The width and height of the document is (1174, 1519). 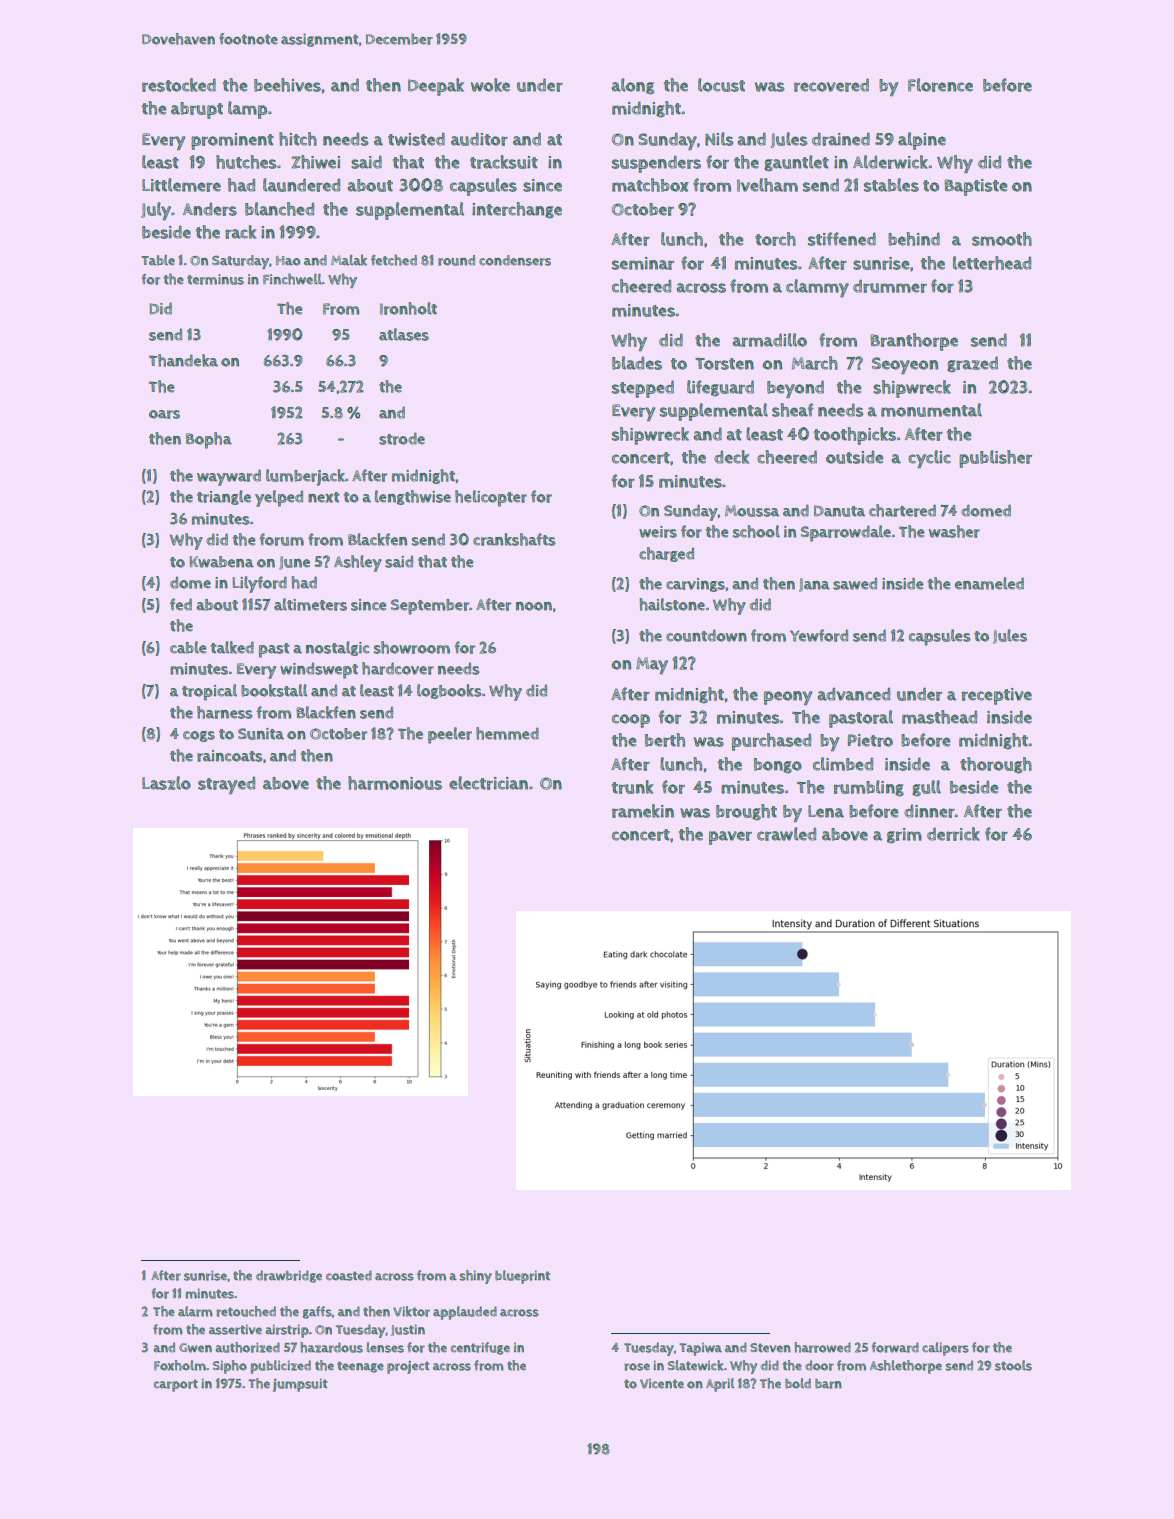 What do you see at coordinates (822, 1347) in the document?
I see `harrowed` at bounding box center [822, 1347].
